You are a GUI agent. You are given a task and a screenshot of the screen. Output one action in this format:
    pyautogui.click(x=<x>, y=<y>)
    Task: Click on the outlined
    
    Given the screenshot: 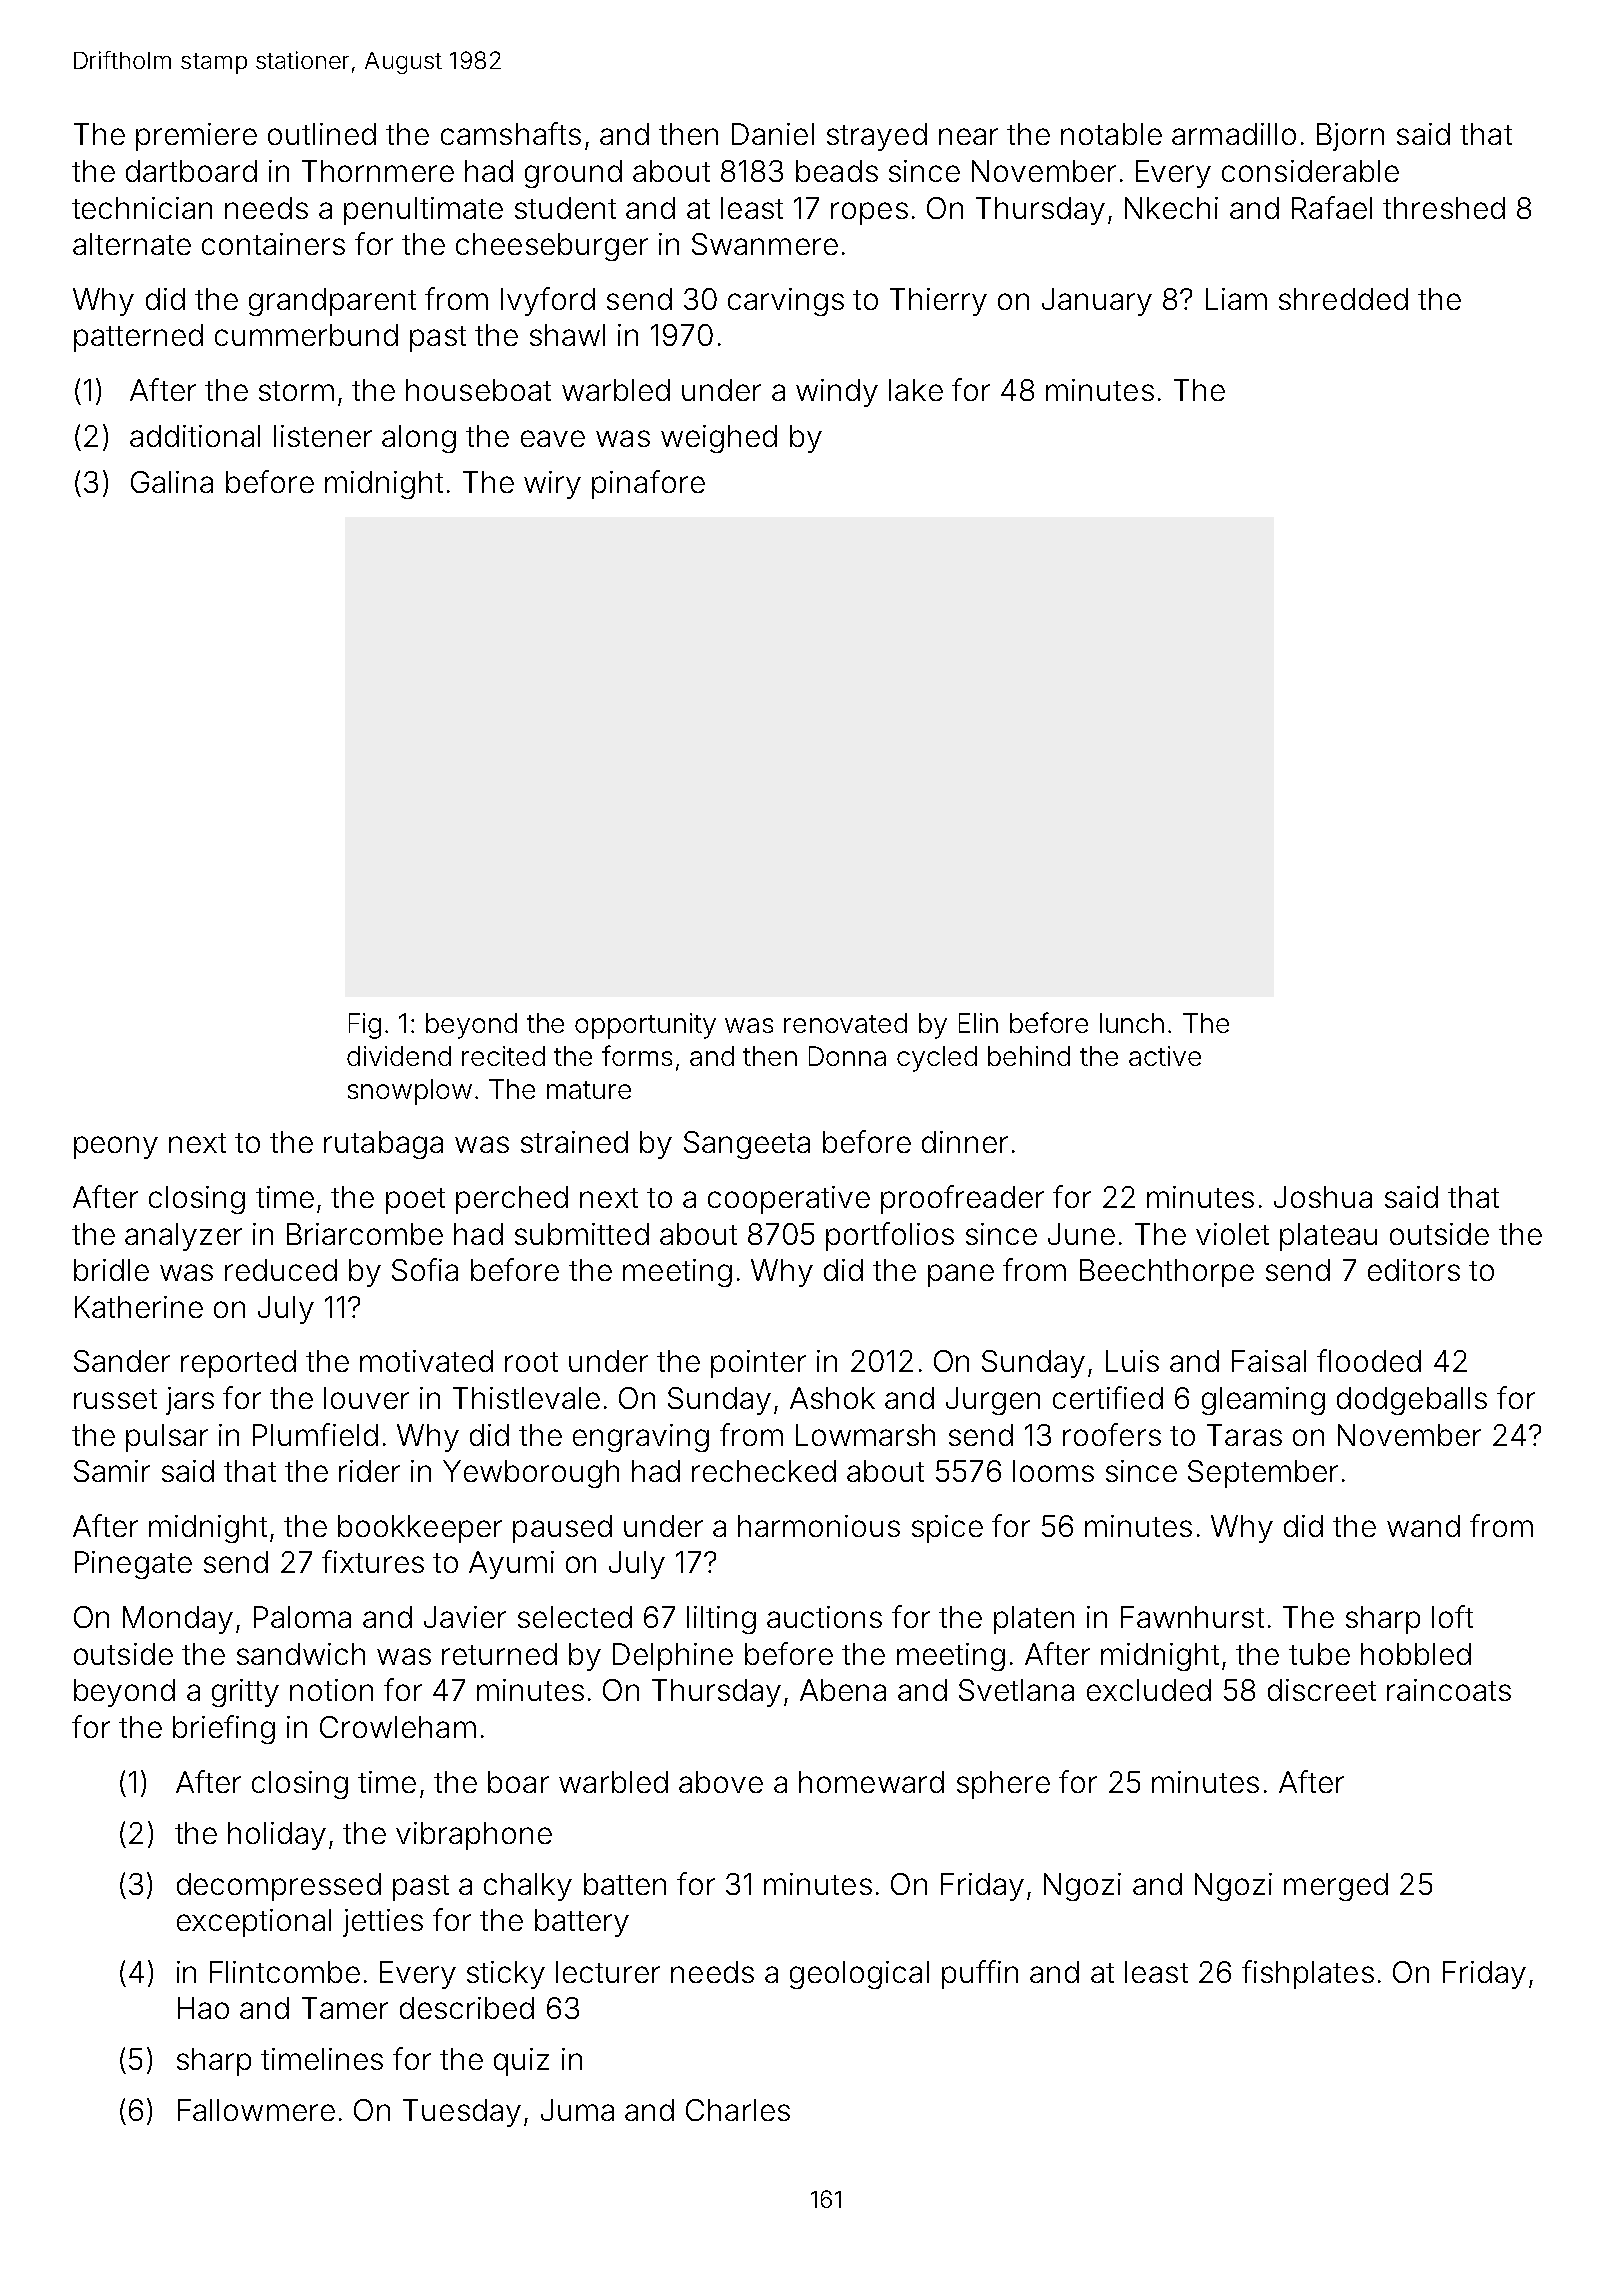 What is the action you would take?
    pyautogui.click(x=322, y=134)
